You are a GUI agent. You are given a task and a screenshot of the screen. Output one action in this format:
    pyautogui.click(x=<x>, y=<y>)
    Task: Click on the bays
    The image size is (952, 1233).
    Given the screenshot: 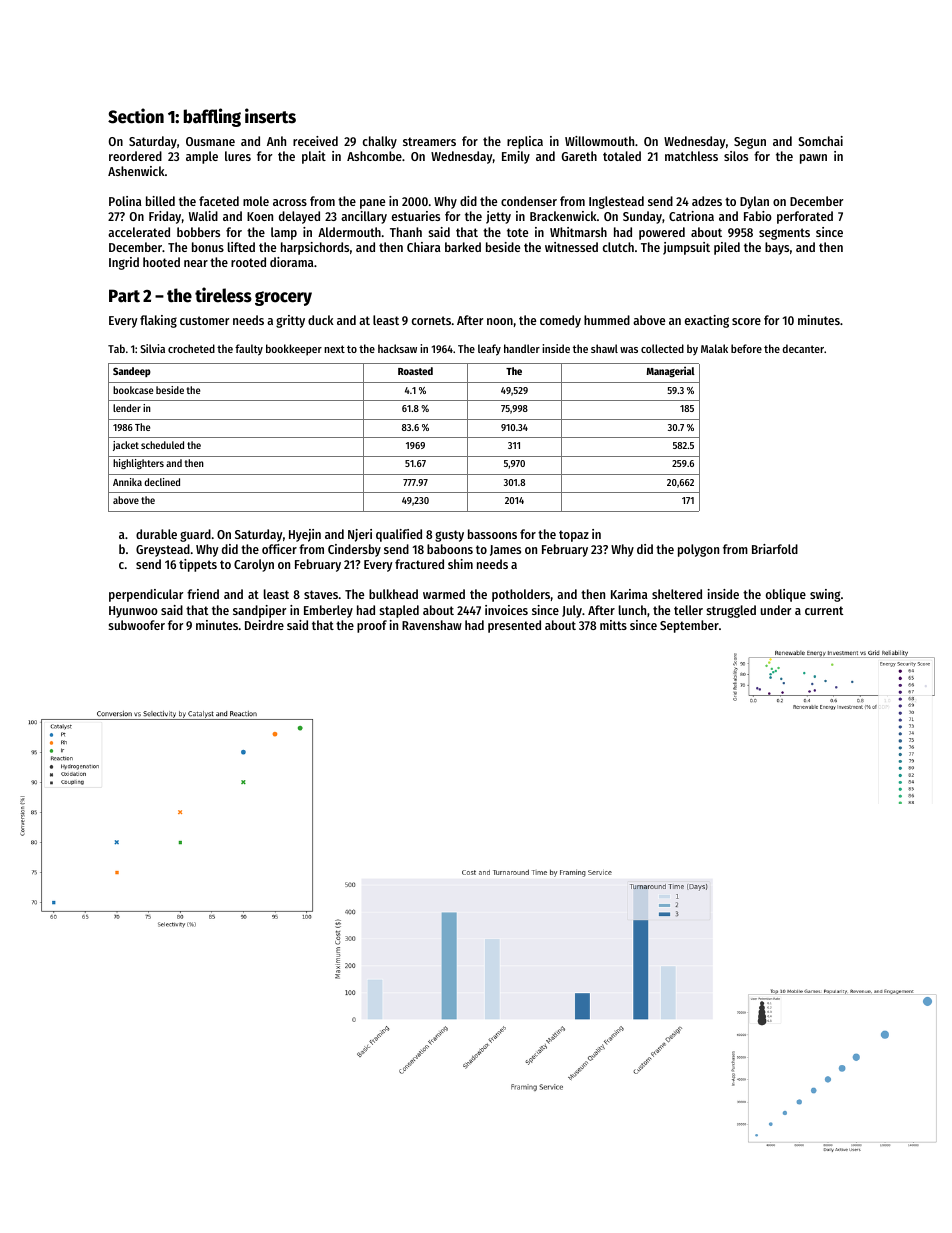 What is the action you would take?
    pyautogui.click(x=777, y=248)
